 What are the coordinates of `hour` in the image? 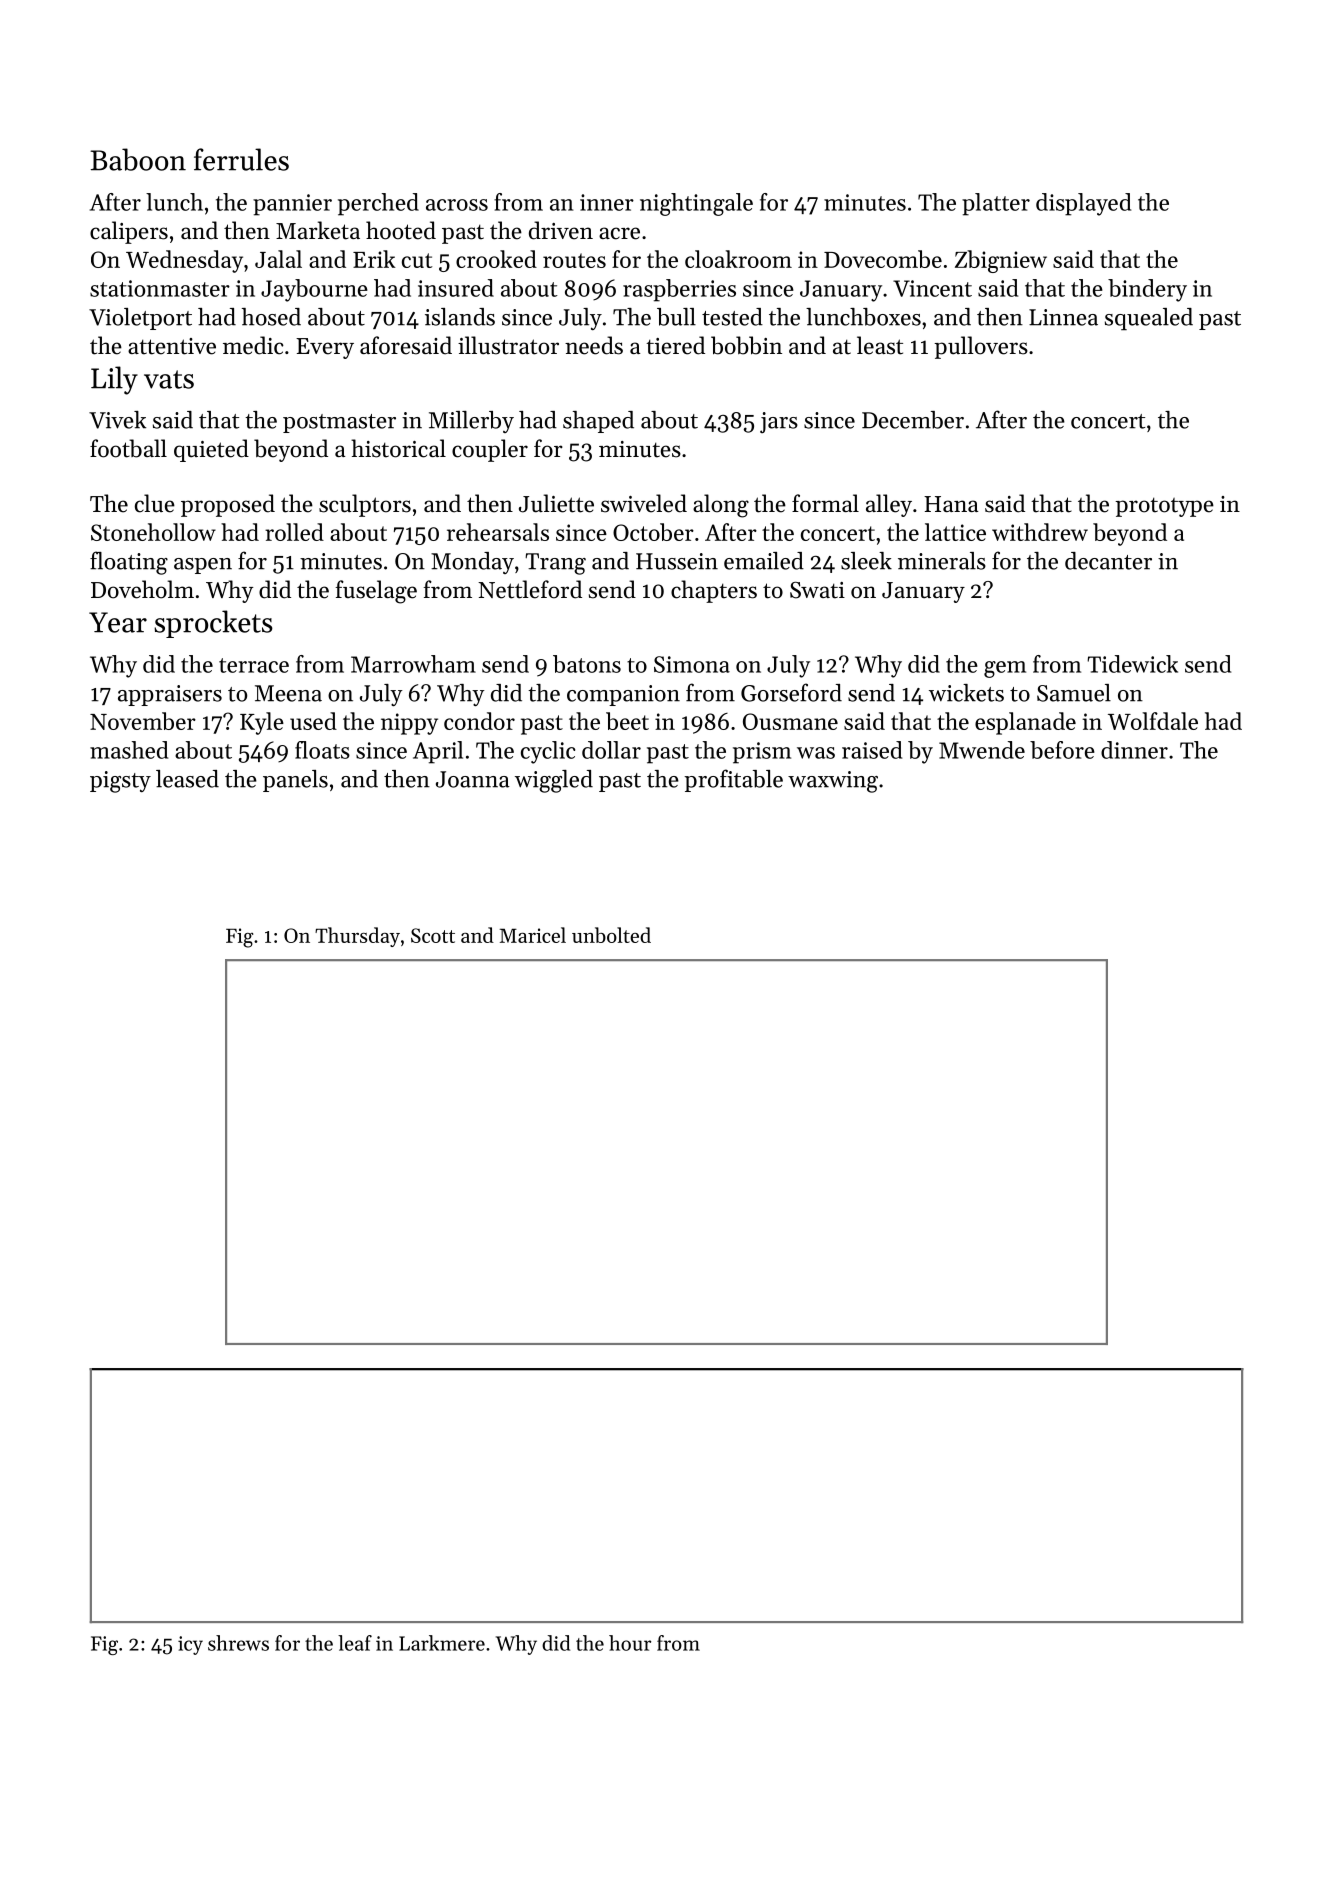 It's located at (630, 1643).
